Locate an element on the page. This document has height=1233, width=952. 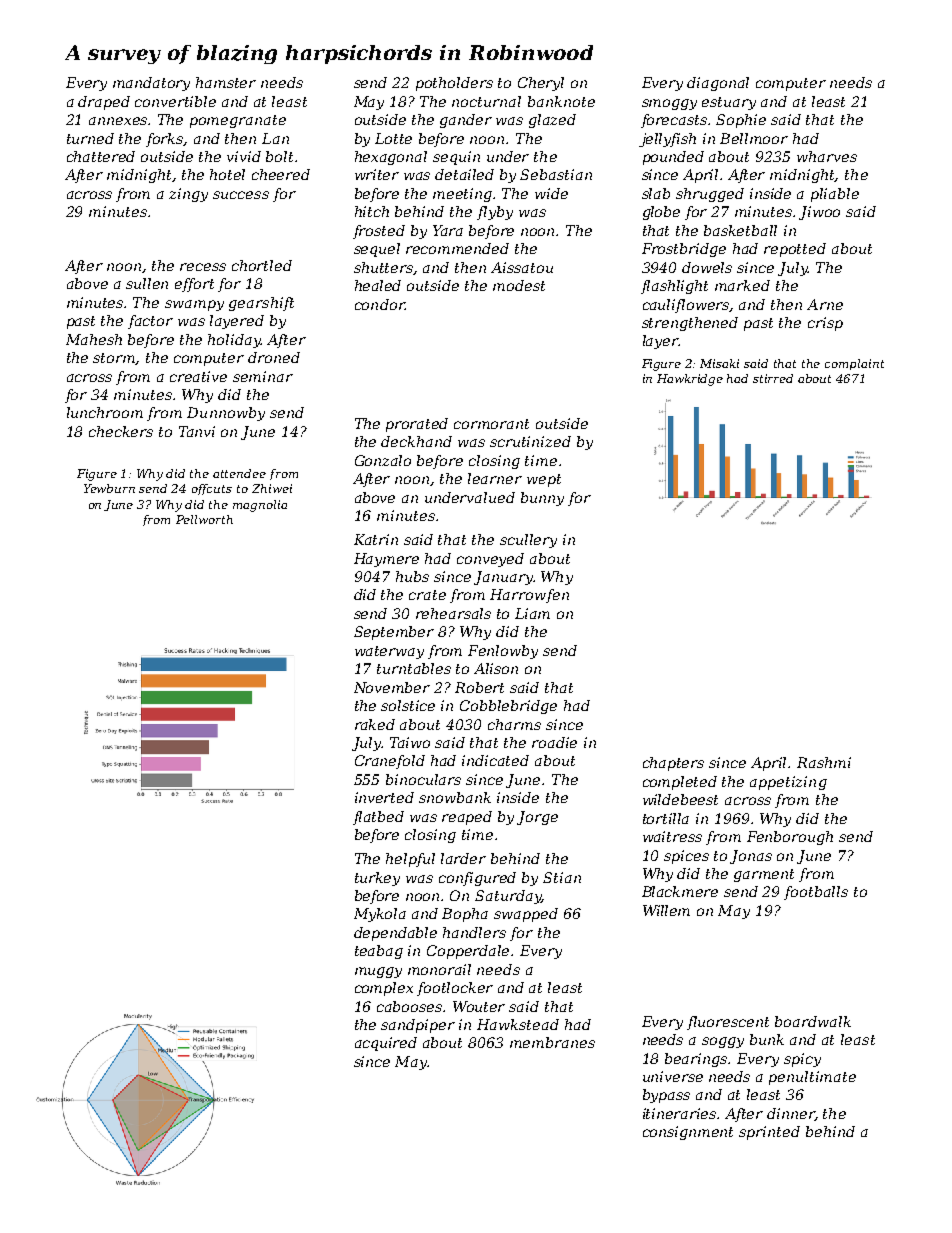
teabag is located at coordinates (379, 952).
